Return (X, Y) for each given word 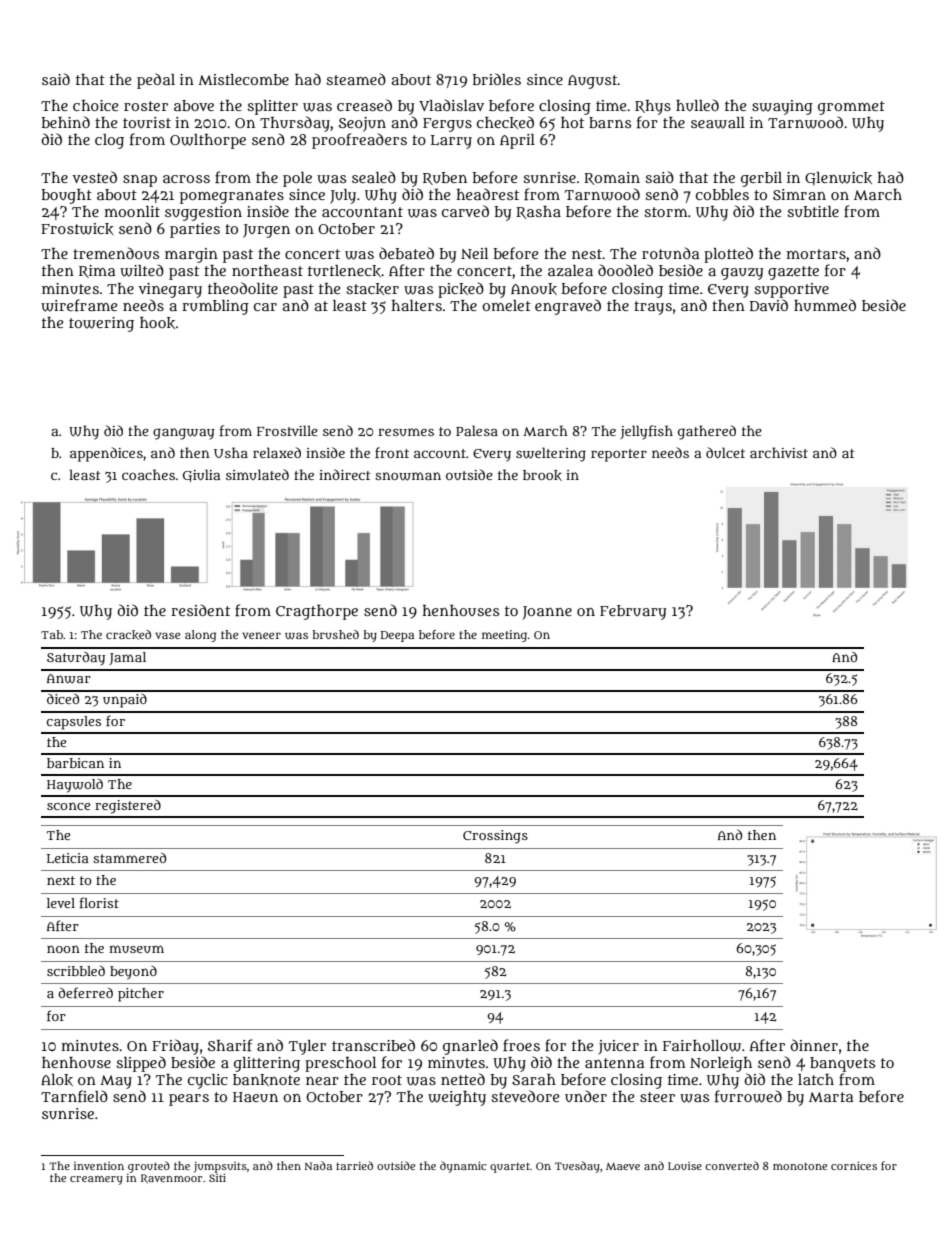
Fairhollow (702, 1046)
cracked (128, 635)
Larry (451, 142)
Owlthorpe (208, 141)
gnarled (470, 1047)
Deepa (397, 636)
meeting (504, 636)
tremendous (116, 253)
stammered (129, 858)
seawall (718, 123)
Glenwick (838, 179)
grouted (149, 1167)
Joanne (547, 613)
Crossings (495, 837)
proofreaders (359, 141)
